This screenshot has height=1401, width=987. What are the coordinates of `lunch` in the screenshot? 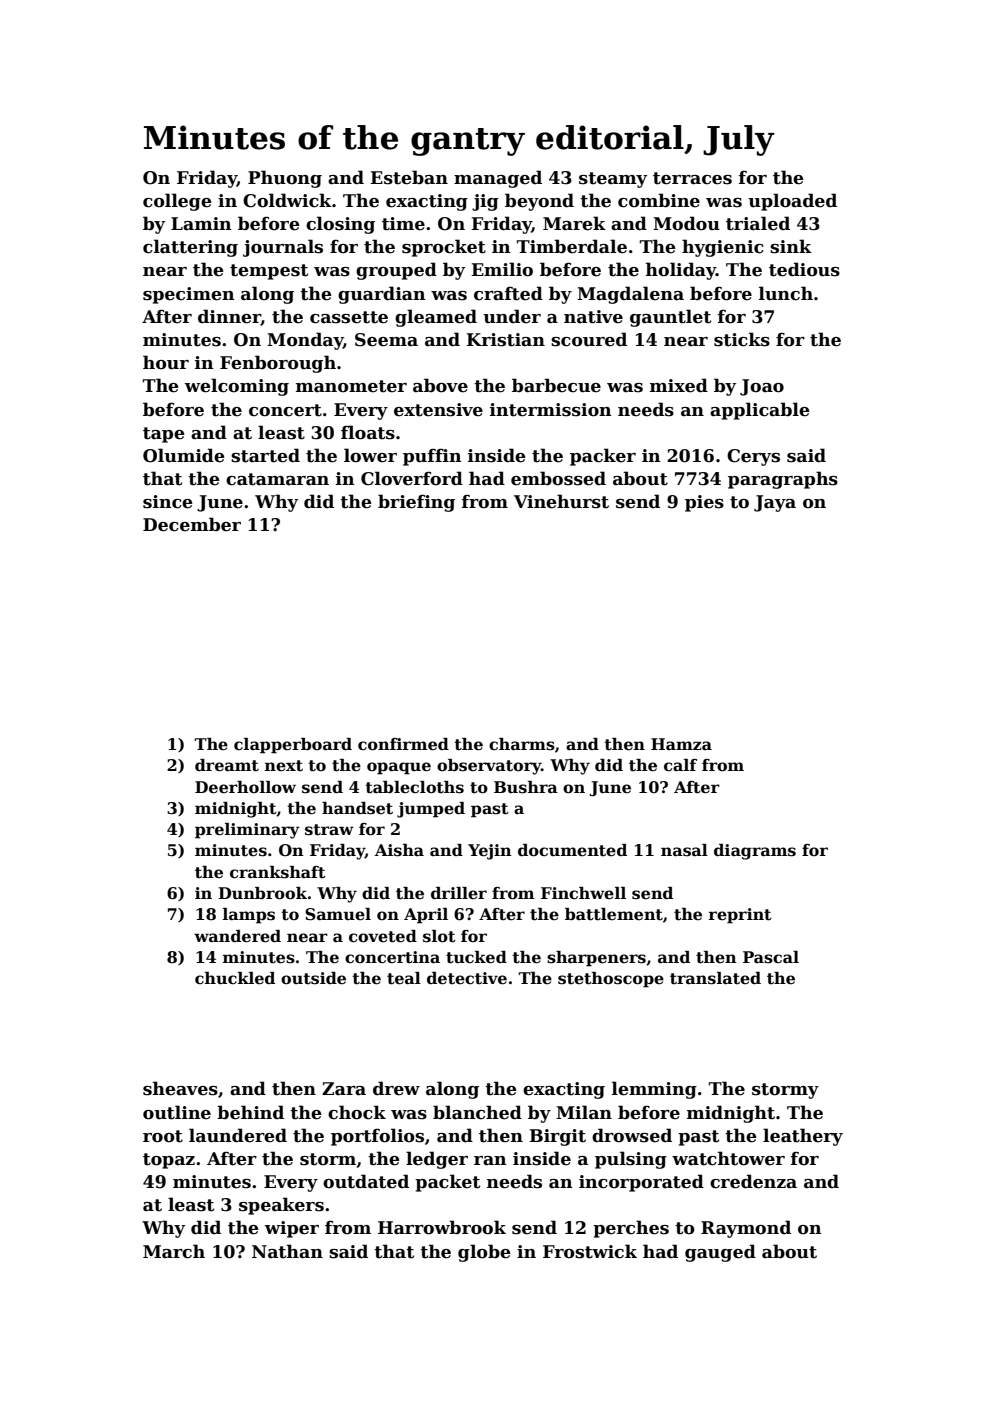 It's located at (786, 293).
